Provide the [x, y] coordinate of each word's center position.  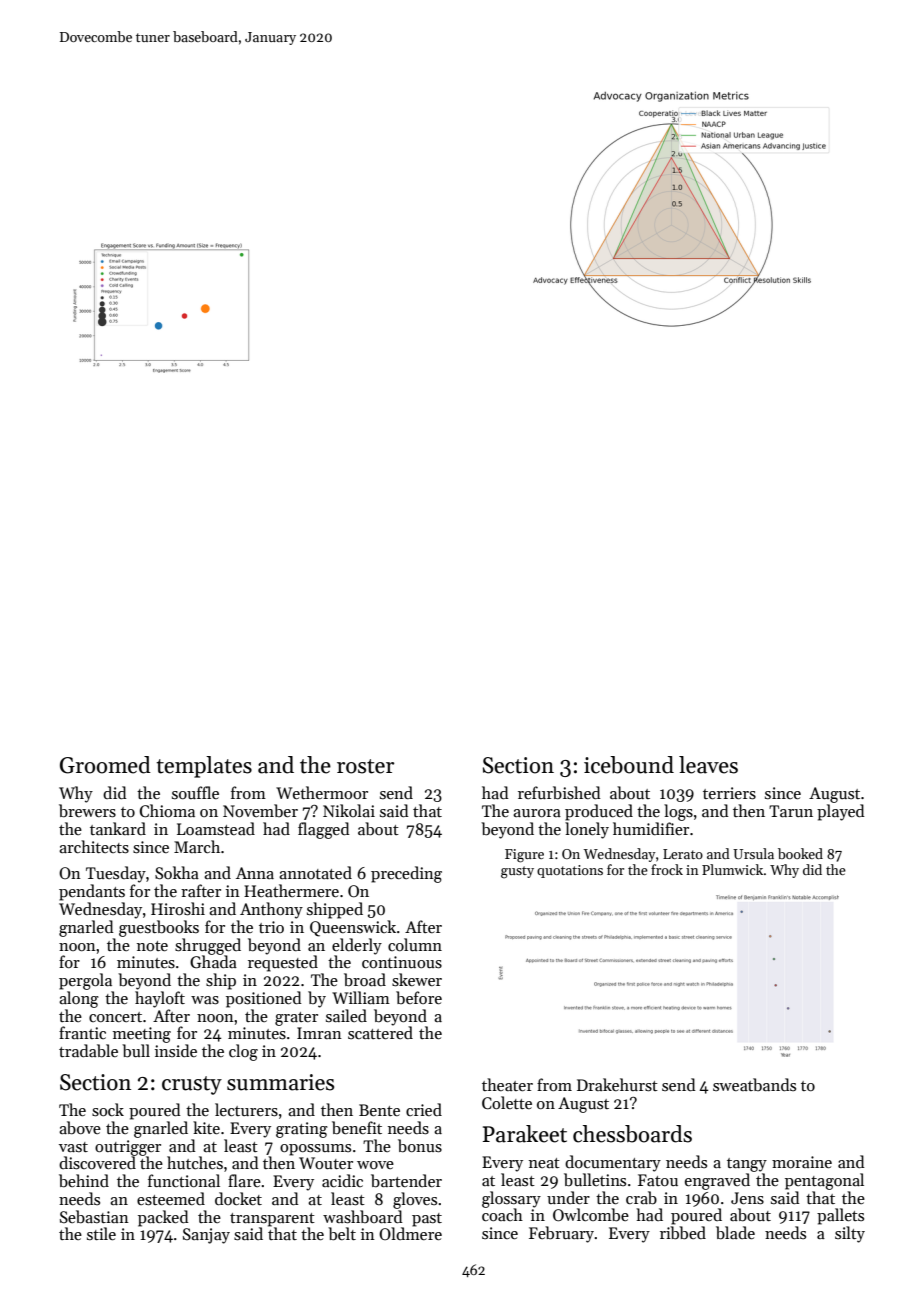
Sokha [177, 873]
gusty [517, 872]
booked [800, 853]
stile [101, 1233]
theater [507, 1084]
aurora [537, 813]
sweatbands [754, 1084]
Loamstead [216, 829]
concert [115, 1017]
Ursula [753, 853]
